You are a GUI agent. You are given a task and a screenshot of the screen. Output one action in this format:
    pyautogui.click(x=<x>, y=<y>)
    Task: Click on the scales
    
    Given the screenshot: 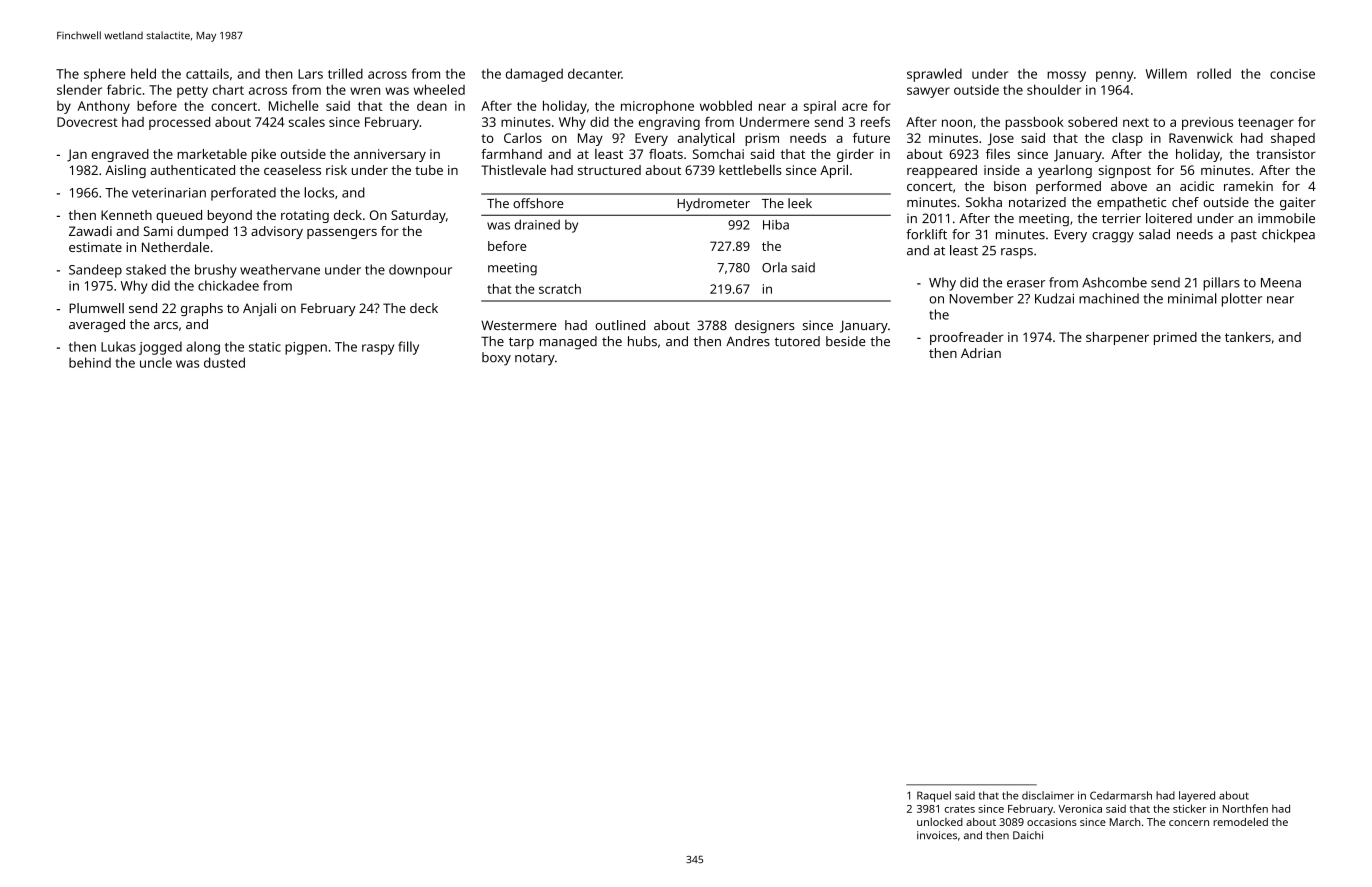 What is the action you would take?
    pyautogui.click(x=307, y=122)
